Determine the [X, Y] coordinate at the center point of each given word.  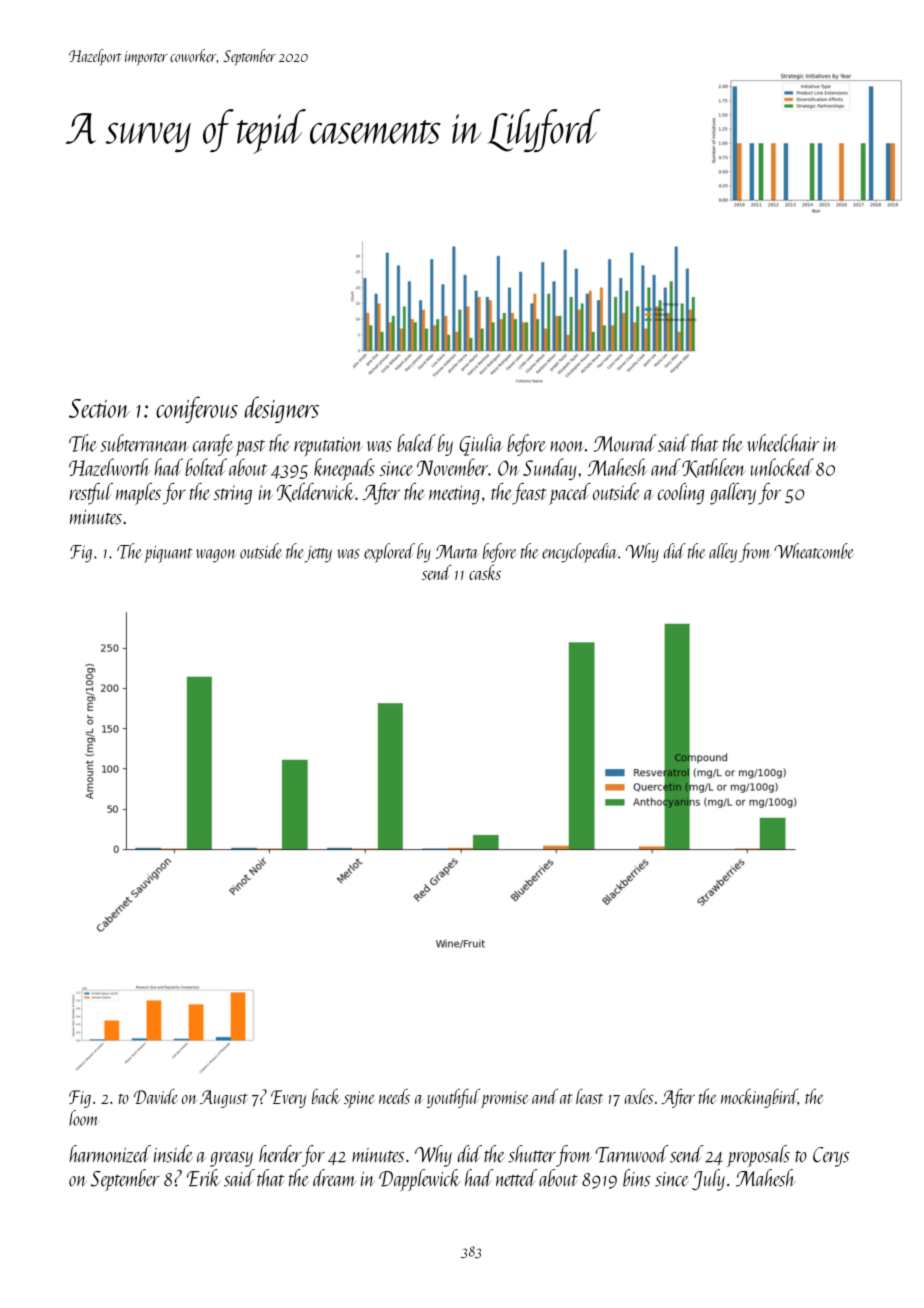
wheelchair [783, 443]
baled [416, 443]
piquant [168, 554]
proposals [758, 1156]
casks [485, 572]
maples [138, 494]
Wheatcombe [814, 551]
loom [84, 1118]
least [589, 1096]
